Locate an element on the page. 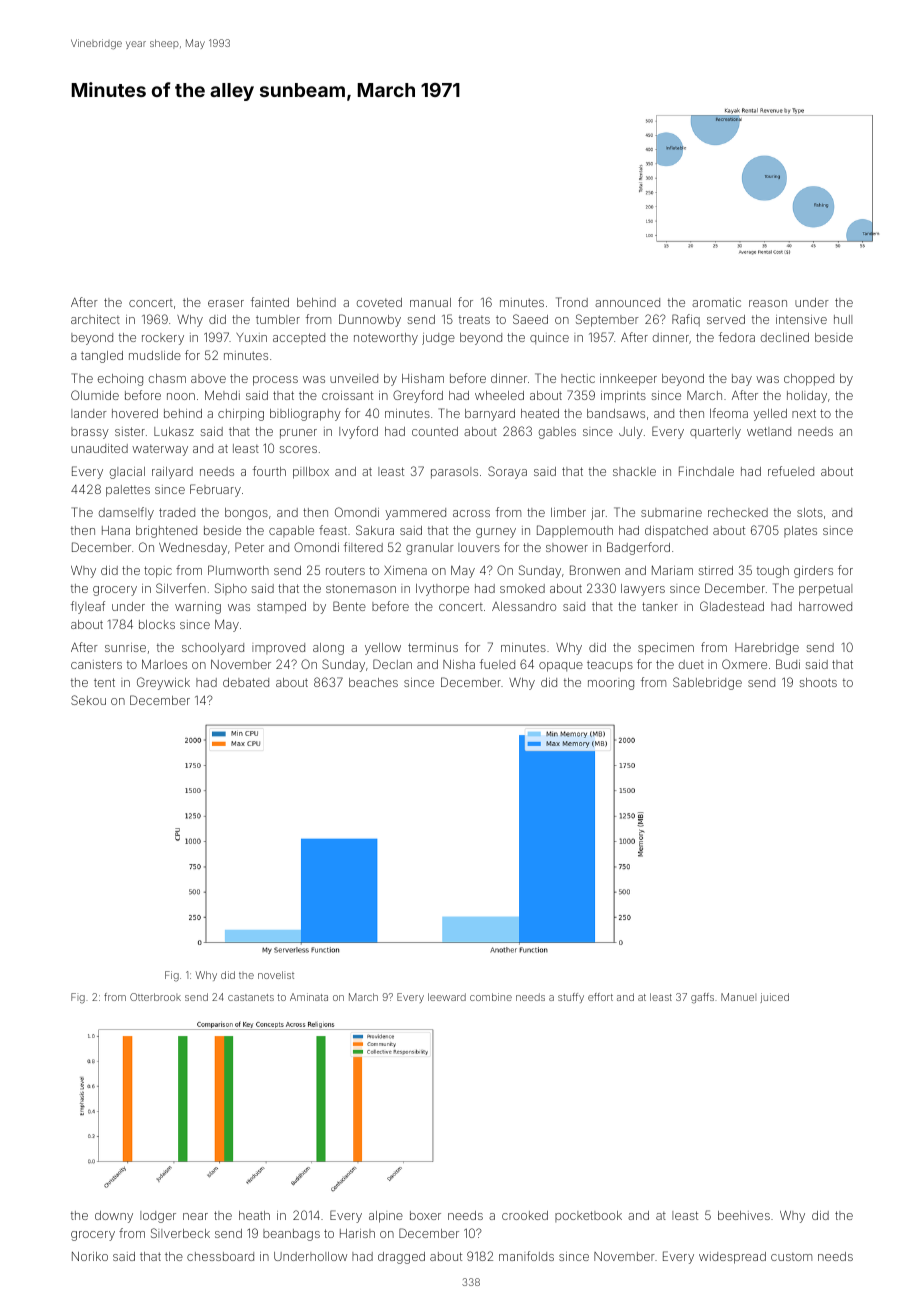 The height and width of the image is (1308, 924). gables is located at coordinates (557, 433).
